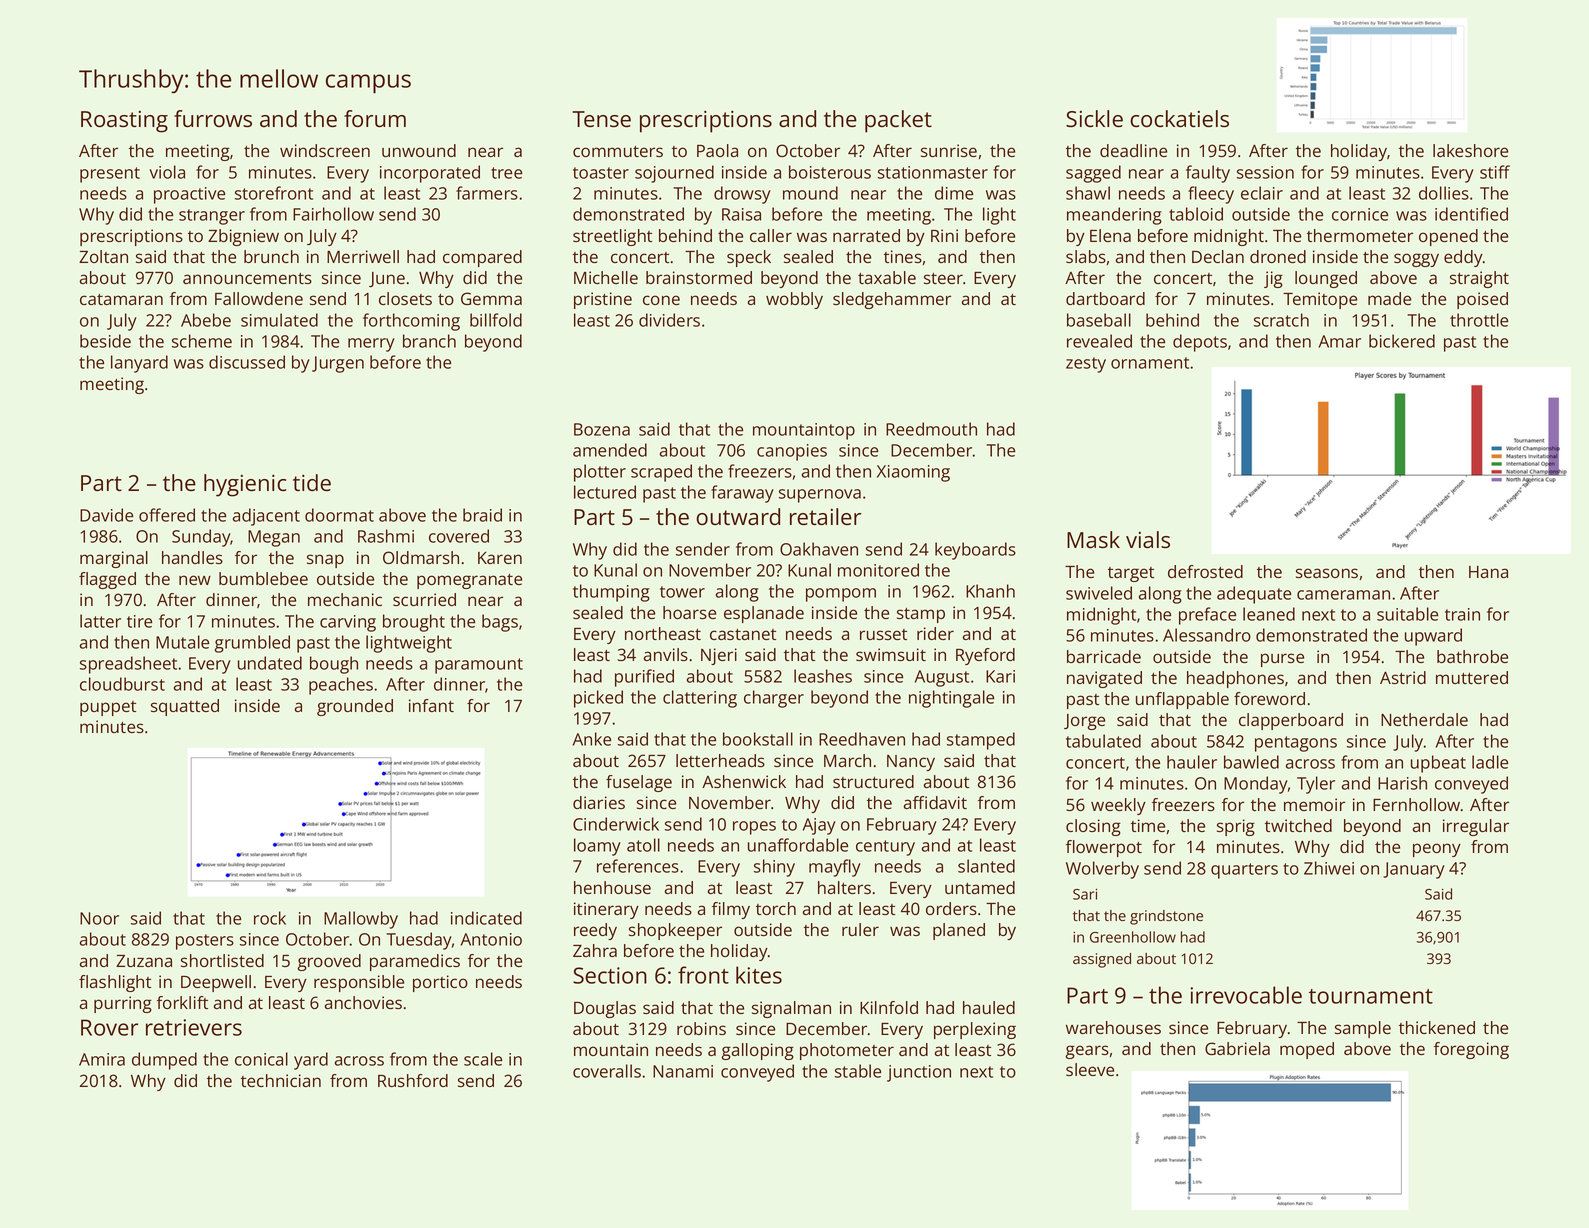 The height and width of the image is (1228, 1589). What do you see at coordinates (1148, 539) in the image?
I see `vials` at bounding box center [1148, 539].
